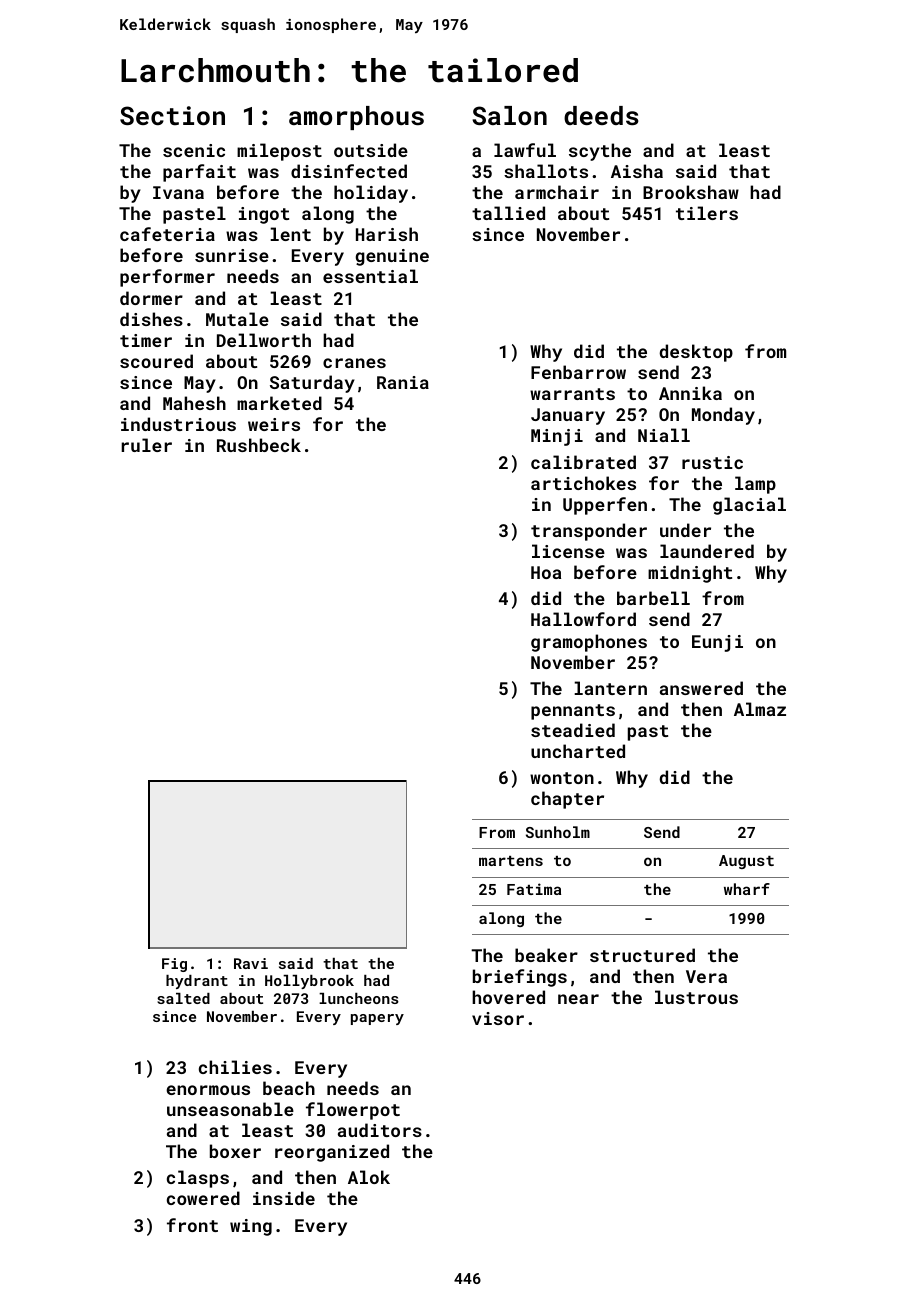 The image size is (908, 1316). I want to click on Fig, so click(174, 965).
